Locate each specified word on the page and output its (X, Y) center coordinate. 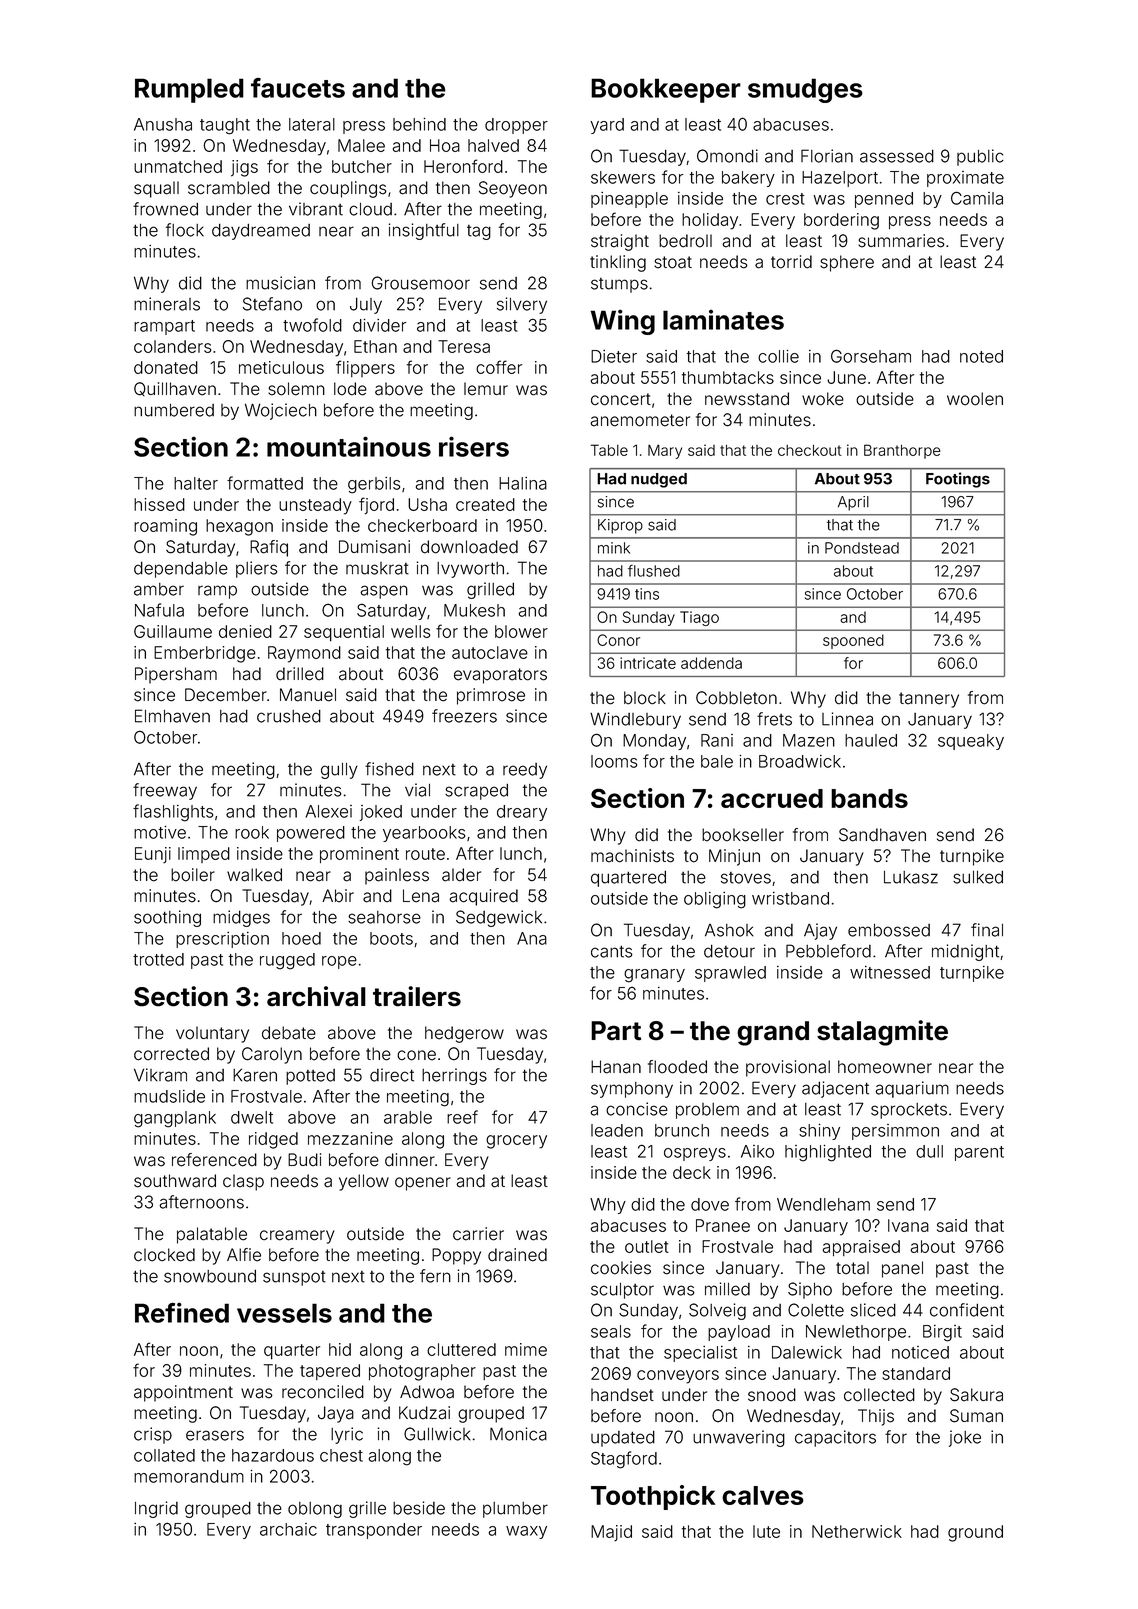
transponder (374, 1531)
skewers (623, 177)
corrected (171, 1054)
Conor (618, 640)
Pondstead (862, 548)
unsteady (315, 506)
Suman (976, 1416)
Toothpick (653, 1497)
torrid (791, 262)
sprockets (909, 1111)
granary (654, 976)
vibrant (316, 209)
